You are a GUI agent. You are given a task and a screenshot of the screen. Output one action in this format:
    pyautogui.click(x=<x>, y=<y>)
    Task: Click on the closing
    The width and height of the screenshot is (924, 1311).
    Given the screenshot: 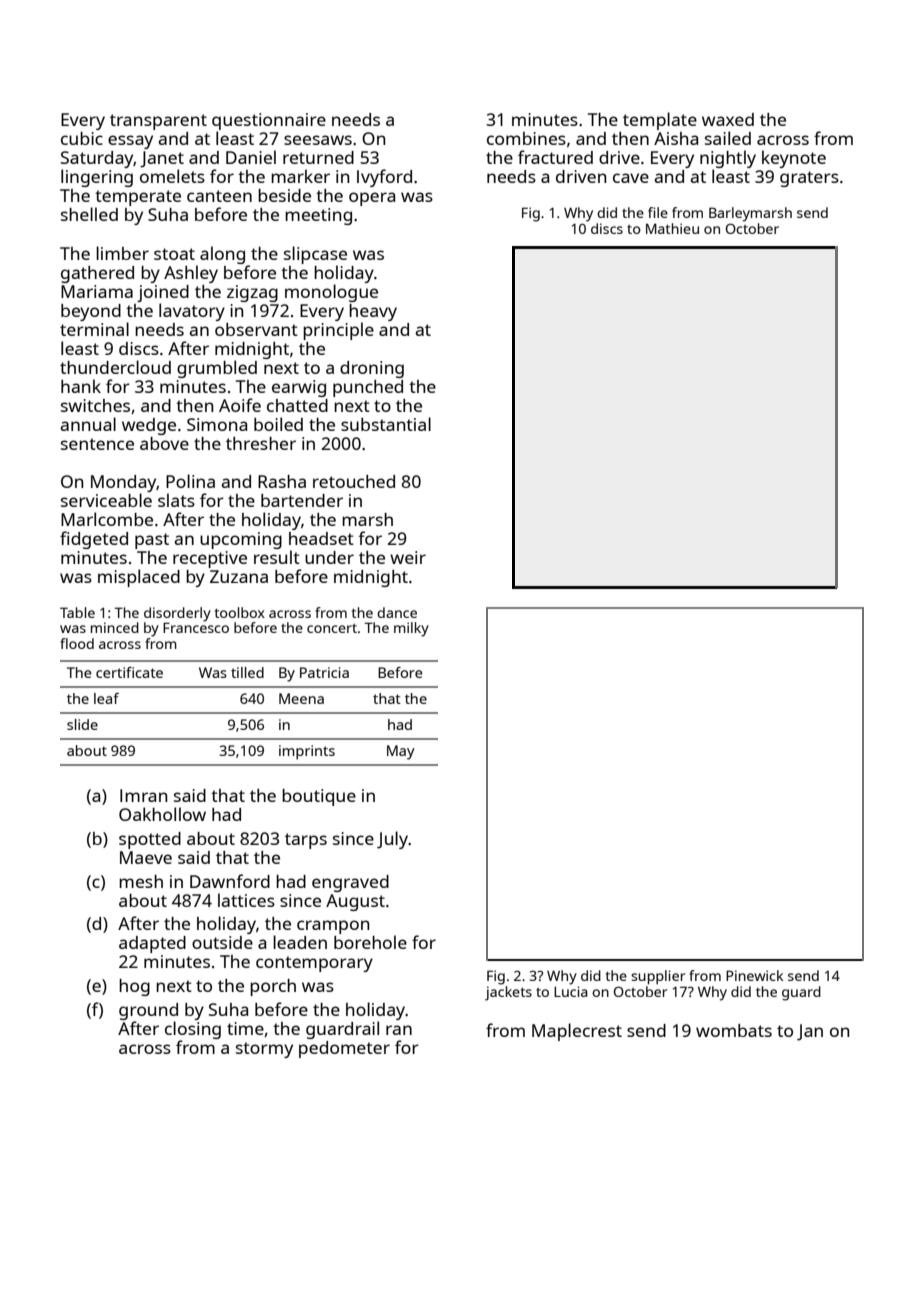 What is the action you would take?
    pyautogui.click(x=193, y=1030)
